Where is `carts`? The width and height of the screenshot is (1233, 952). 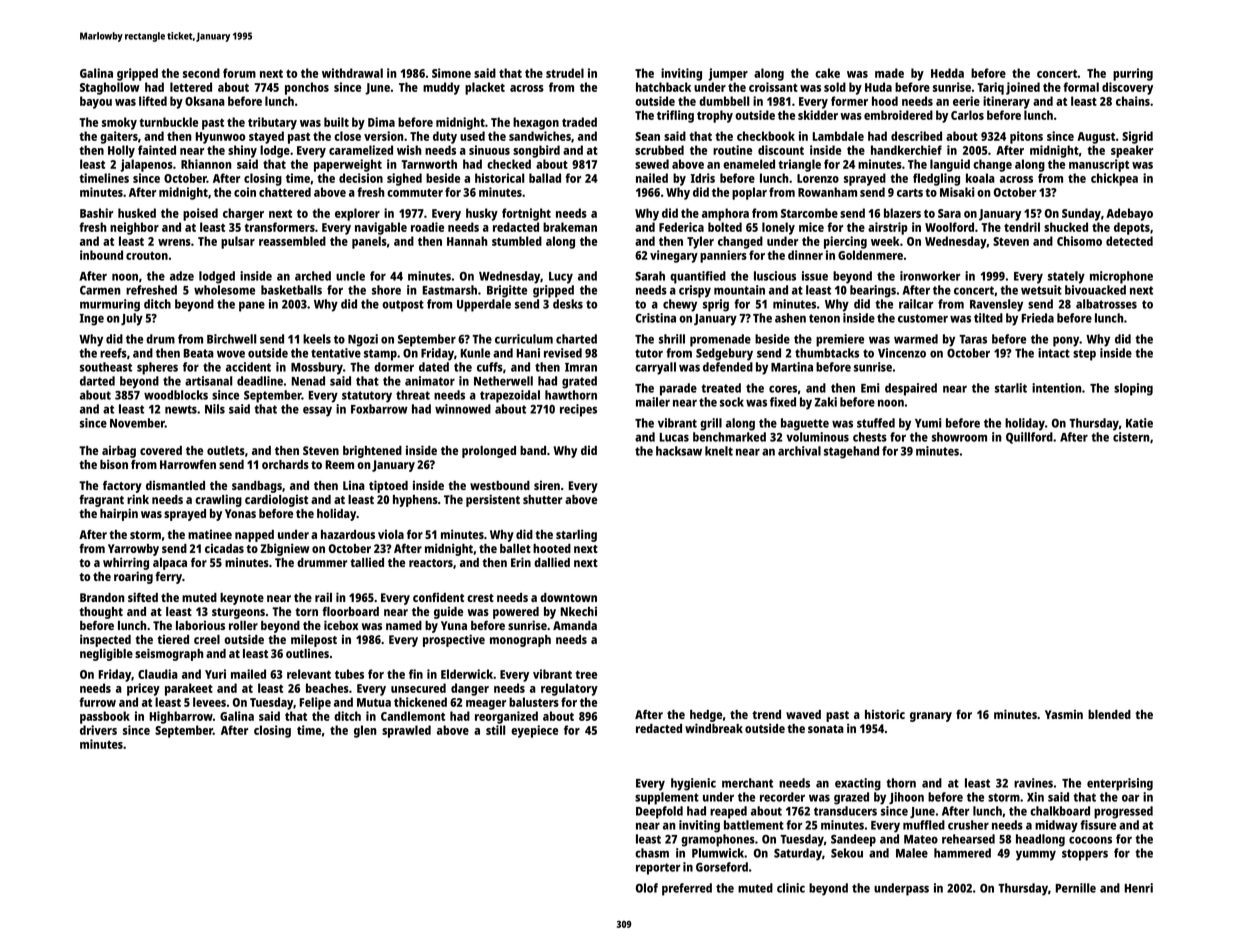 carts is located at coordinates (910, 192).
